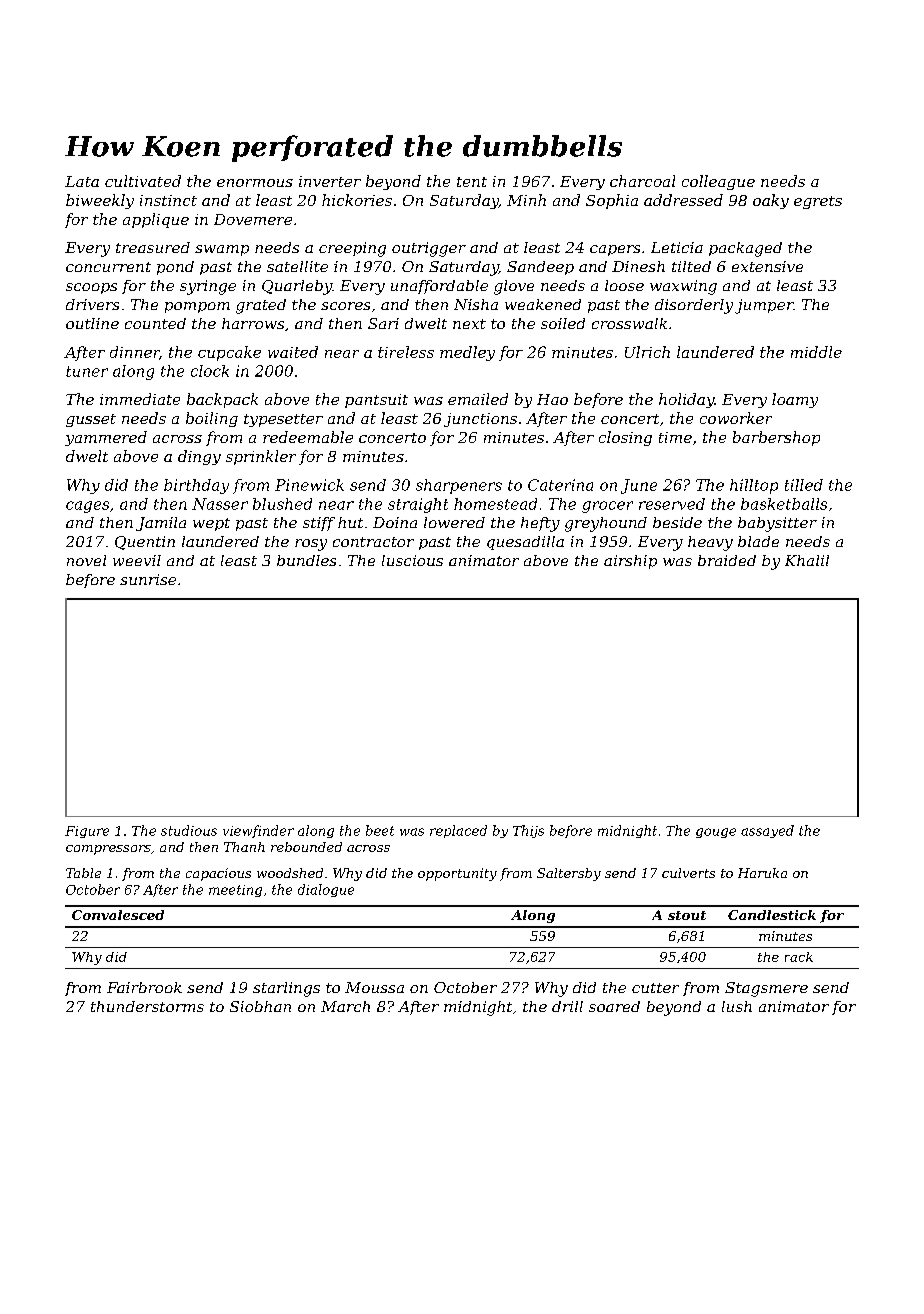 The height and width of the screenshot is (1314, 924). I want to click on babysitter, so click(777, 524).
